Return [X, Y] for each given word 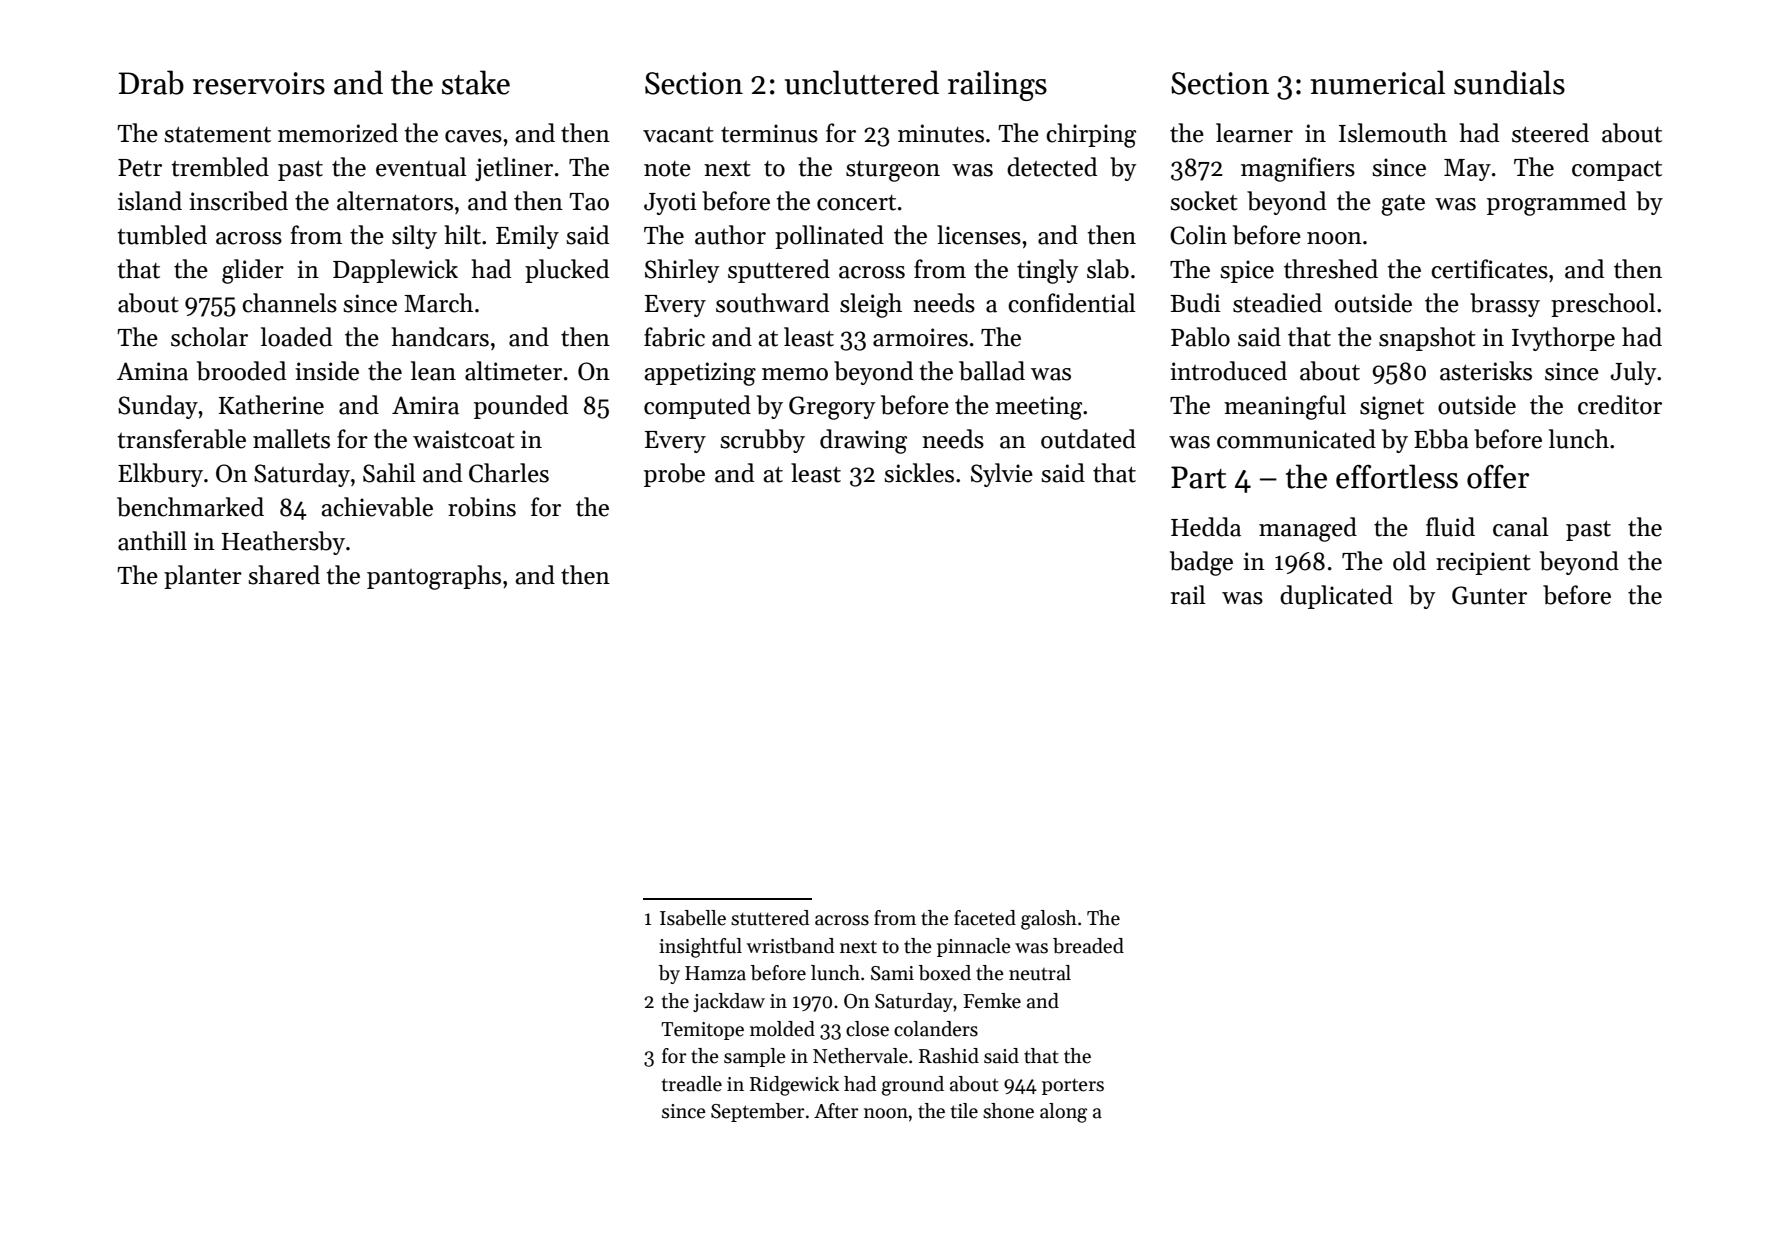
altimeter [513, 371]
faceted [985, 918]
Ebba [1441, 439]
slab [1108, 269]
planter [203, 577]
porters [1073, 1086]
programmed [1556, 203]
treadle [692, 1084]
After [836, 1111]
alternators [395, 201]
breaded [1088, 946]
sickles [919, 473]
